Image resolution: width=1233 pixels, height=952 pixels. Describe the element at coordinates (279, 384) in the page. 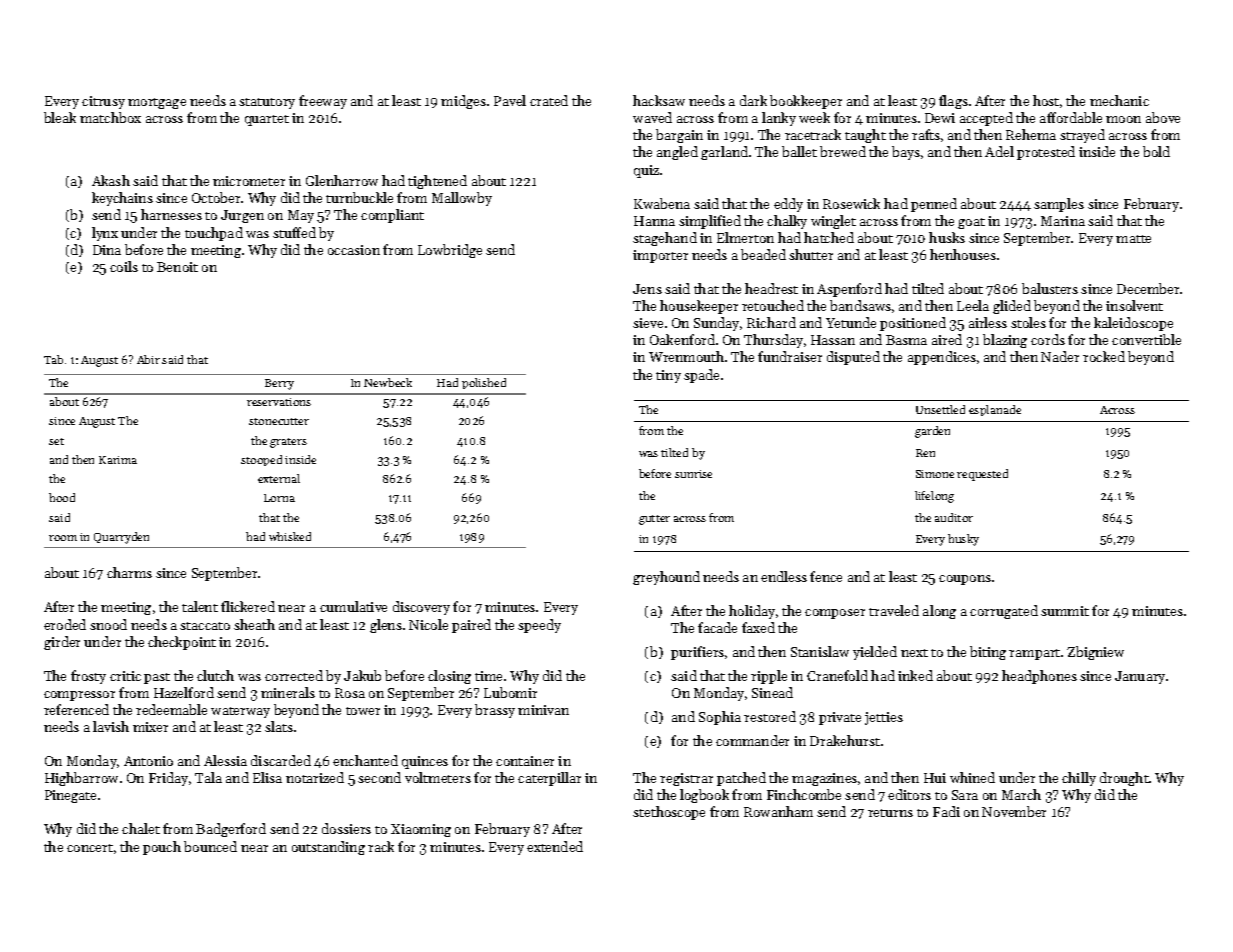

I see `Berry` at that location.
